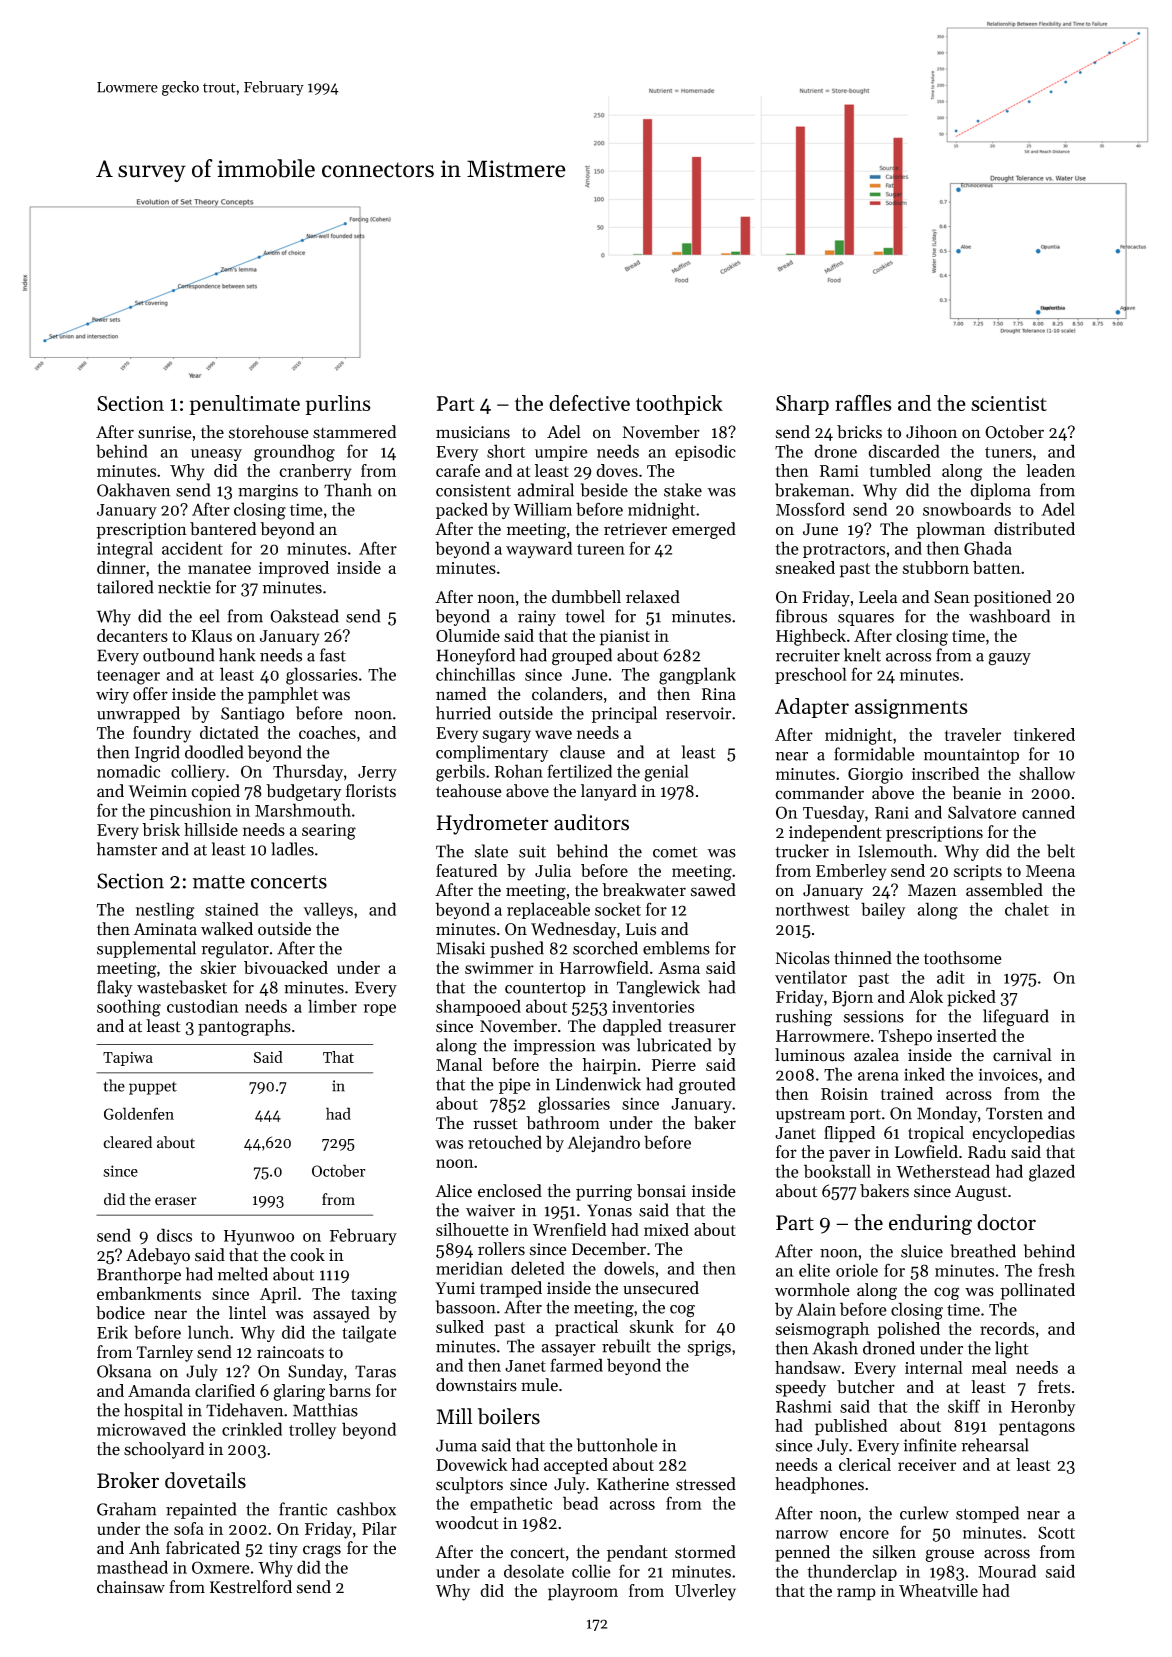 This screenshot has height=1657, width=1172. Describe the element at coordinates (1044, 734) in the screenshot. I see `tinkered` at that location.
